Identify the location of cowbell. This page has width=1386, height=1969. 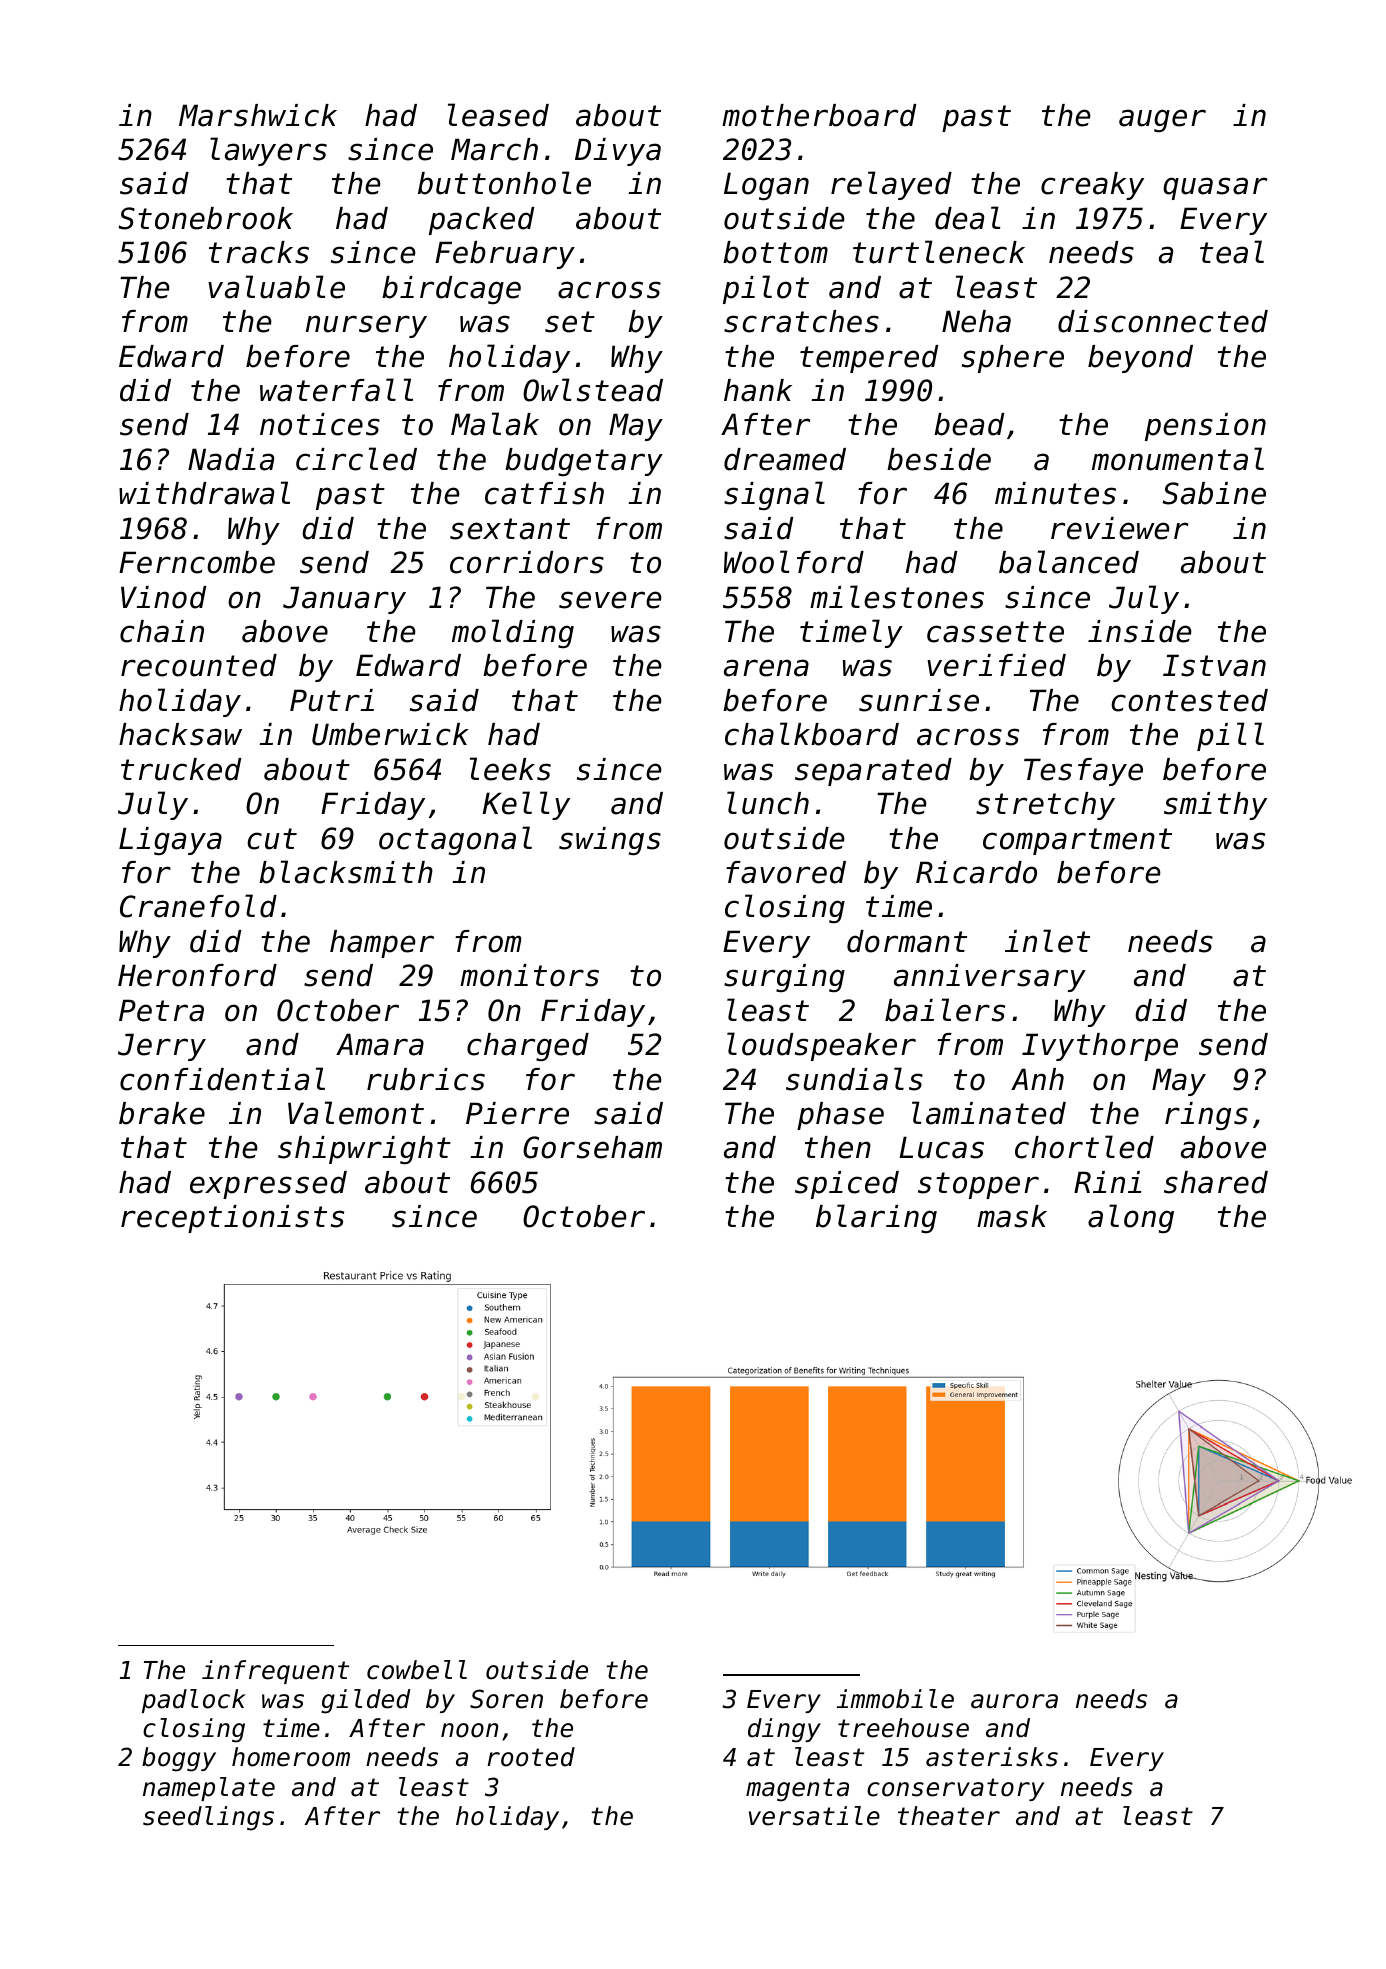
(417, 1670).
